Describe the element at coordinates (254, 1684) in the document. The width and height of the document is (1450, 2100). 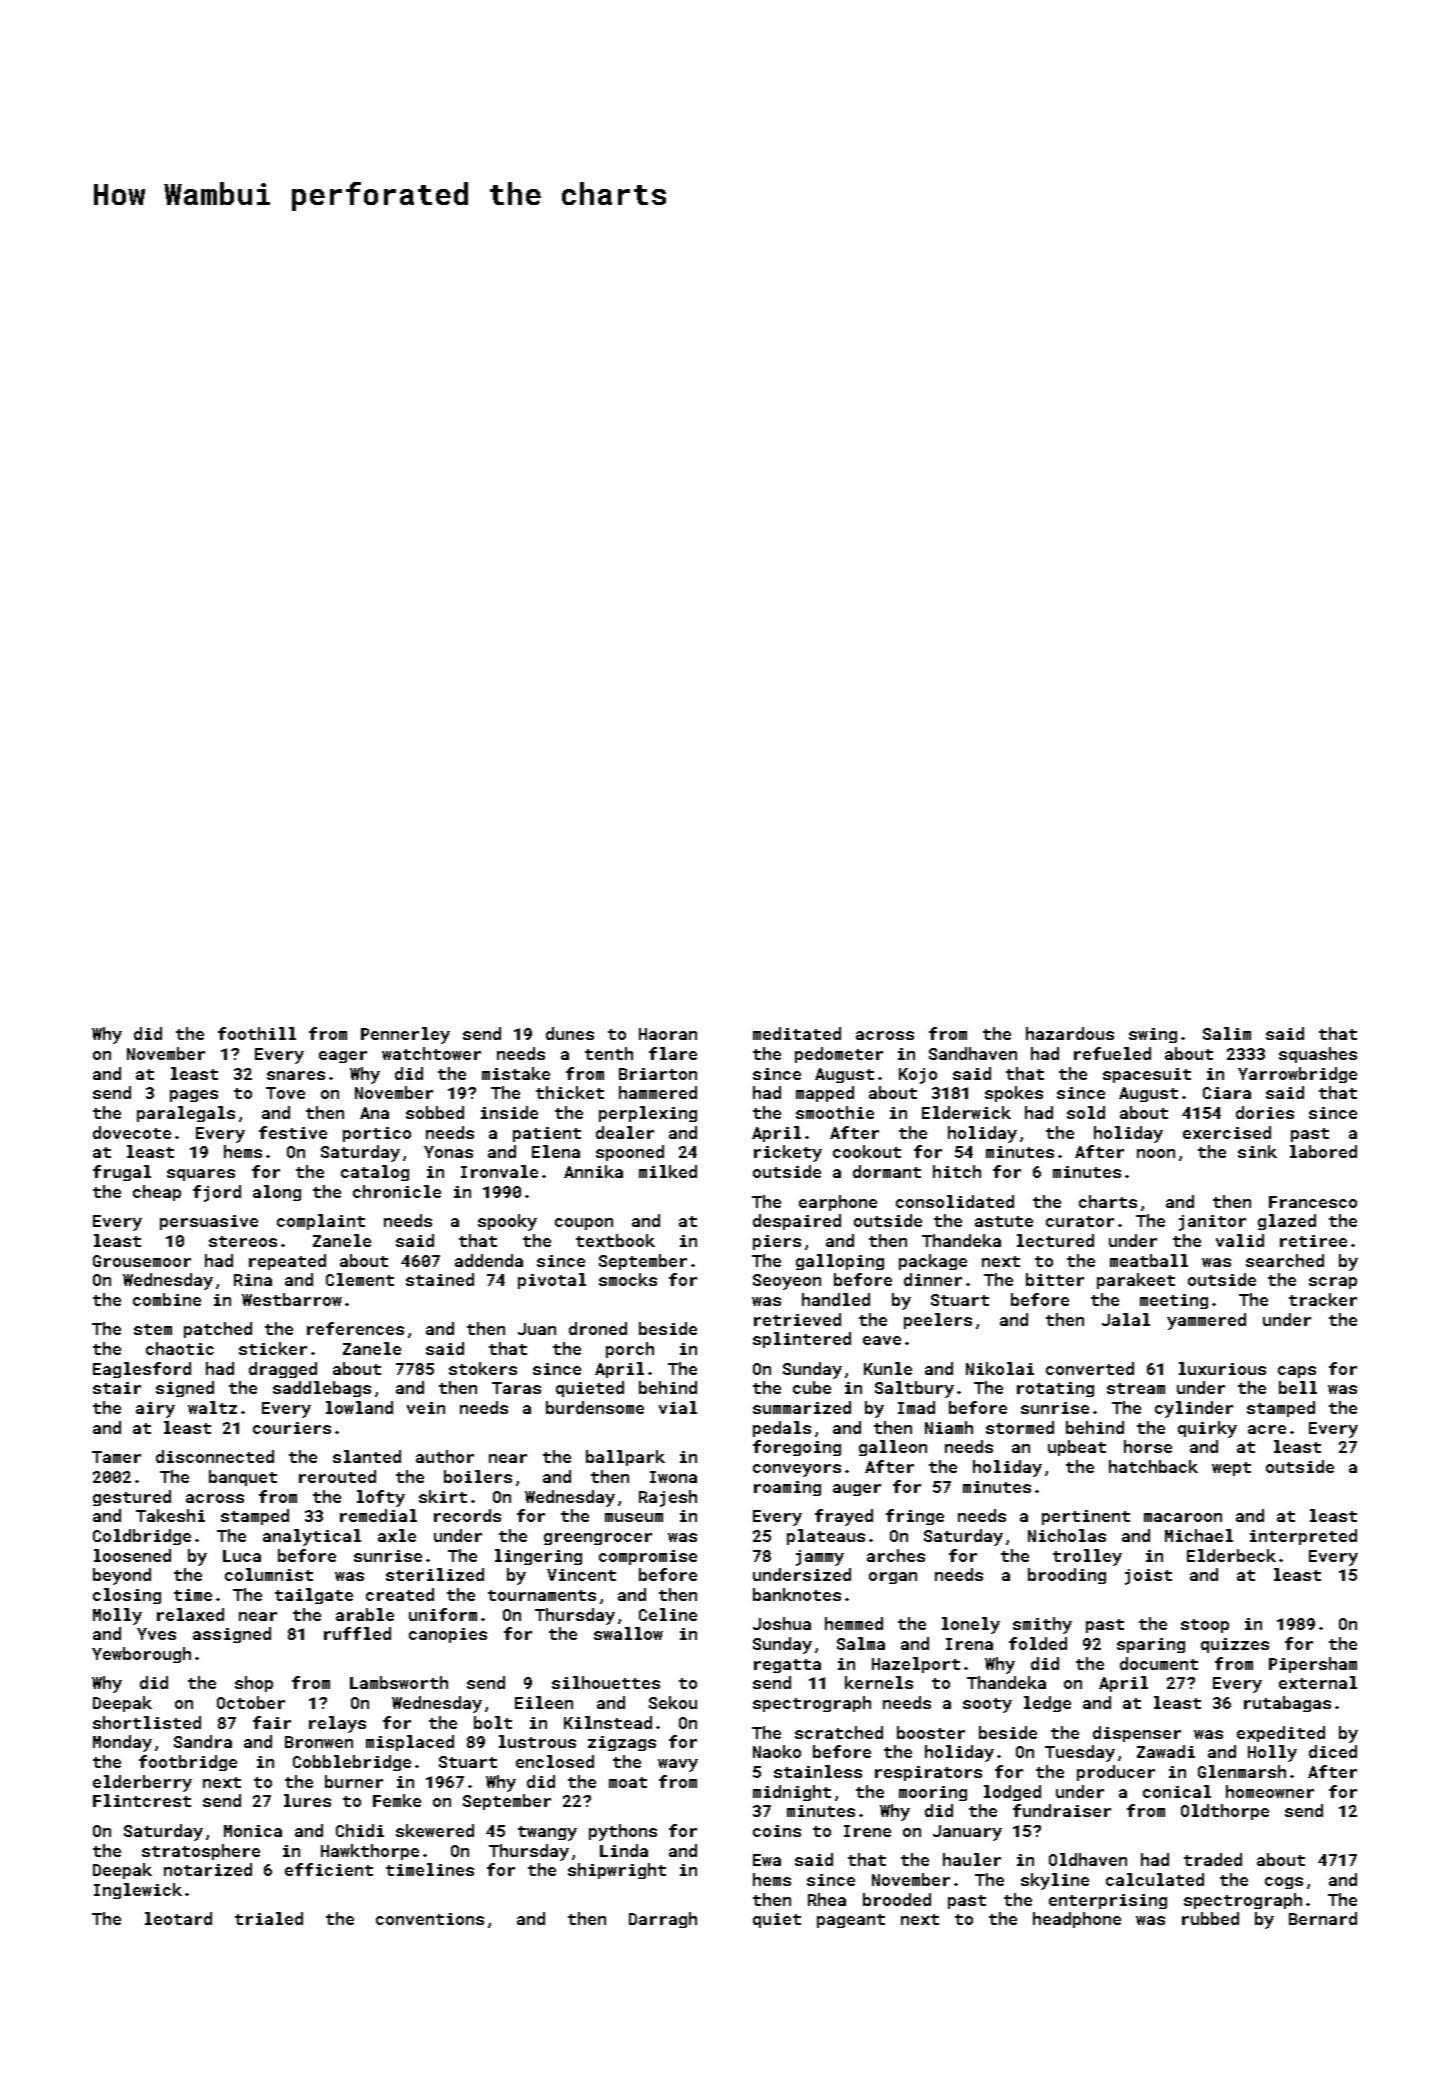
I see `shop` at that location.
